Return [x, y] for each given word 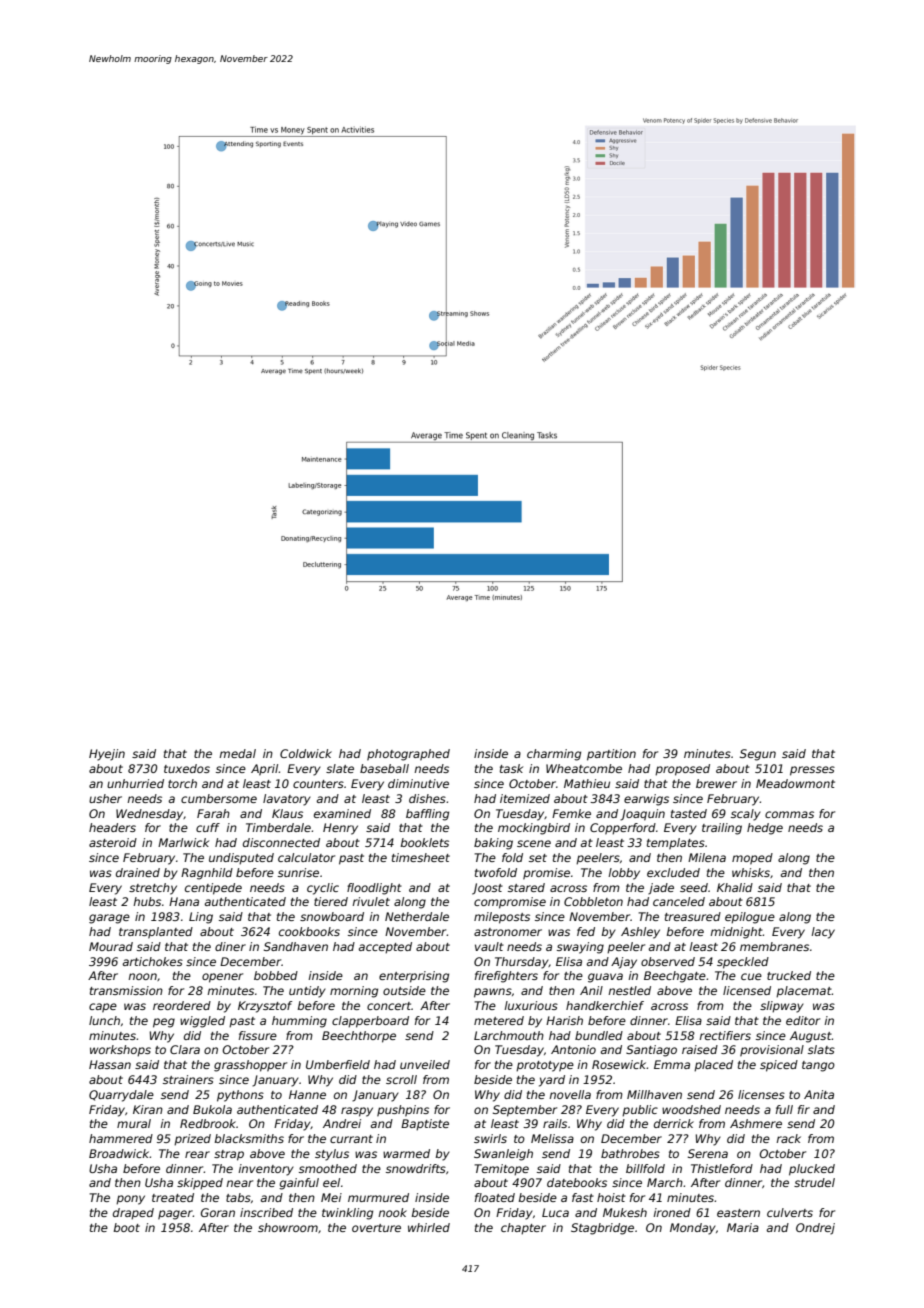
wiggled [202, 1022]
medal [237, 753]
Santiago [651, 1051]
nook [392, 1212]
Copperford [623, 829]
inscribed [266, 1212]
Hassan [110, 1064]
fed [586, 931]
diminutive [418, 783]
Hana [184, 901]
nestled [629, 990]
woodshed [691, 1109]
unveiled [425, 1064]
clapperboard [370, 1022]
